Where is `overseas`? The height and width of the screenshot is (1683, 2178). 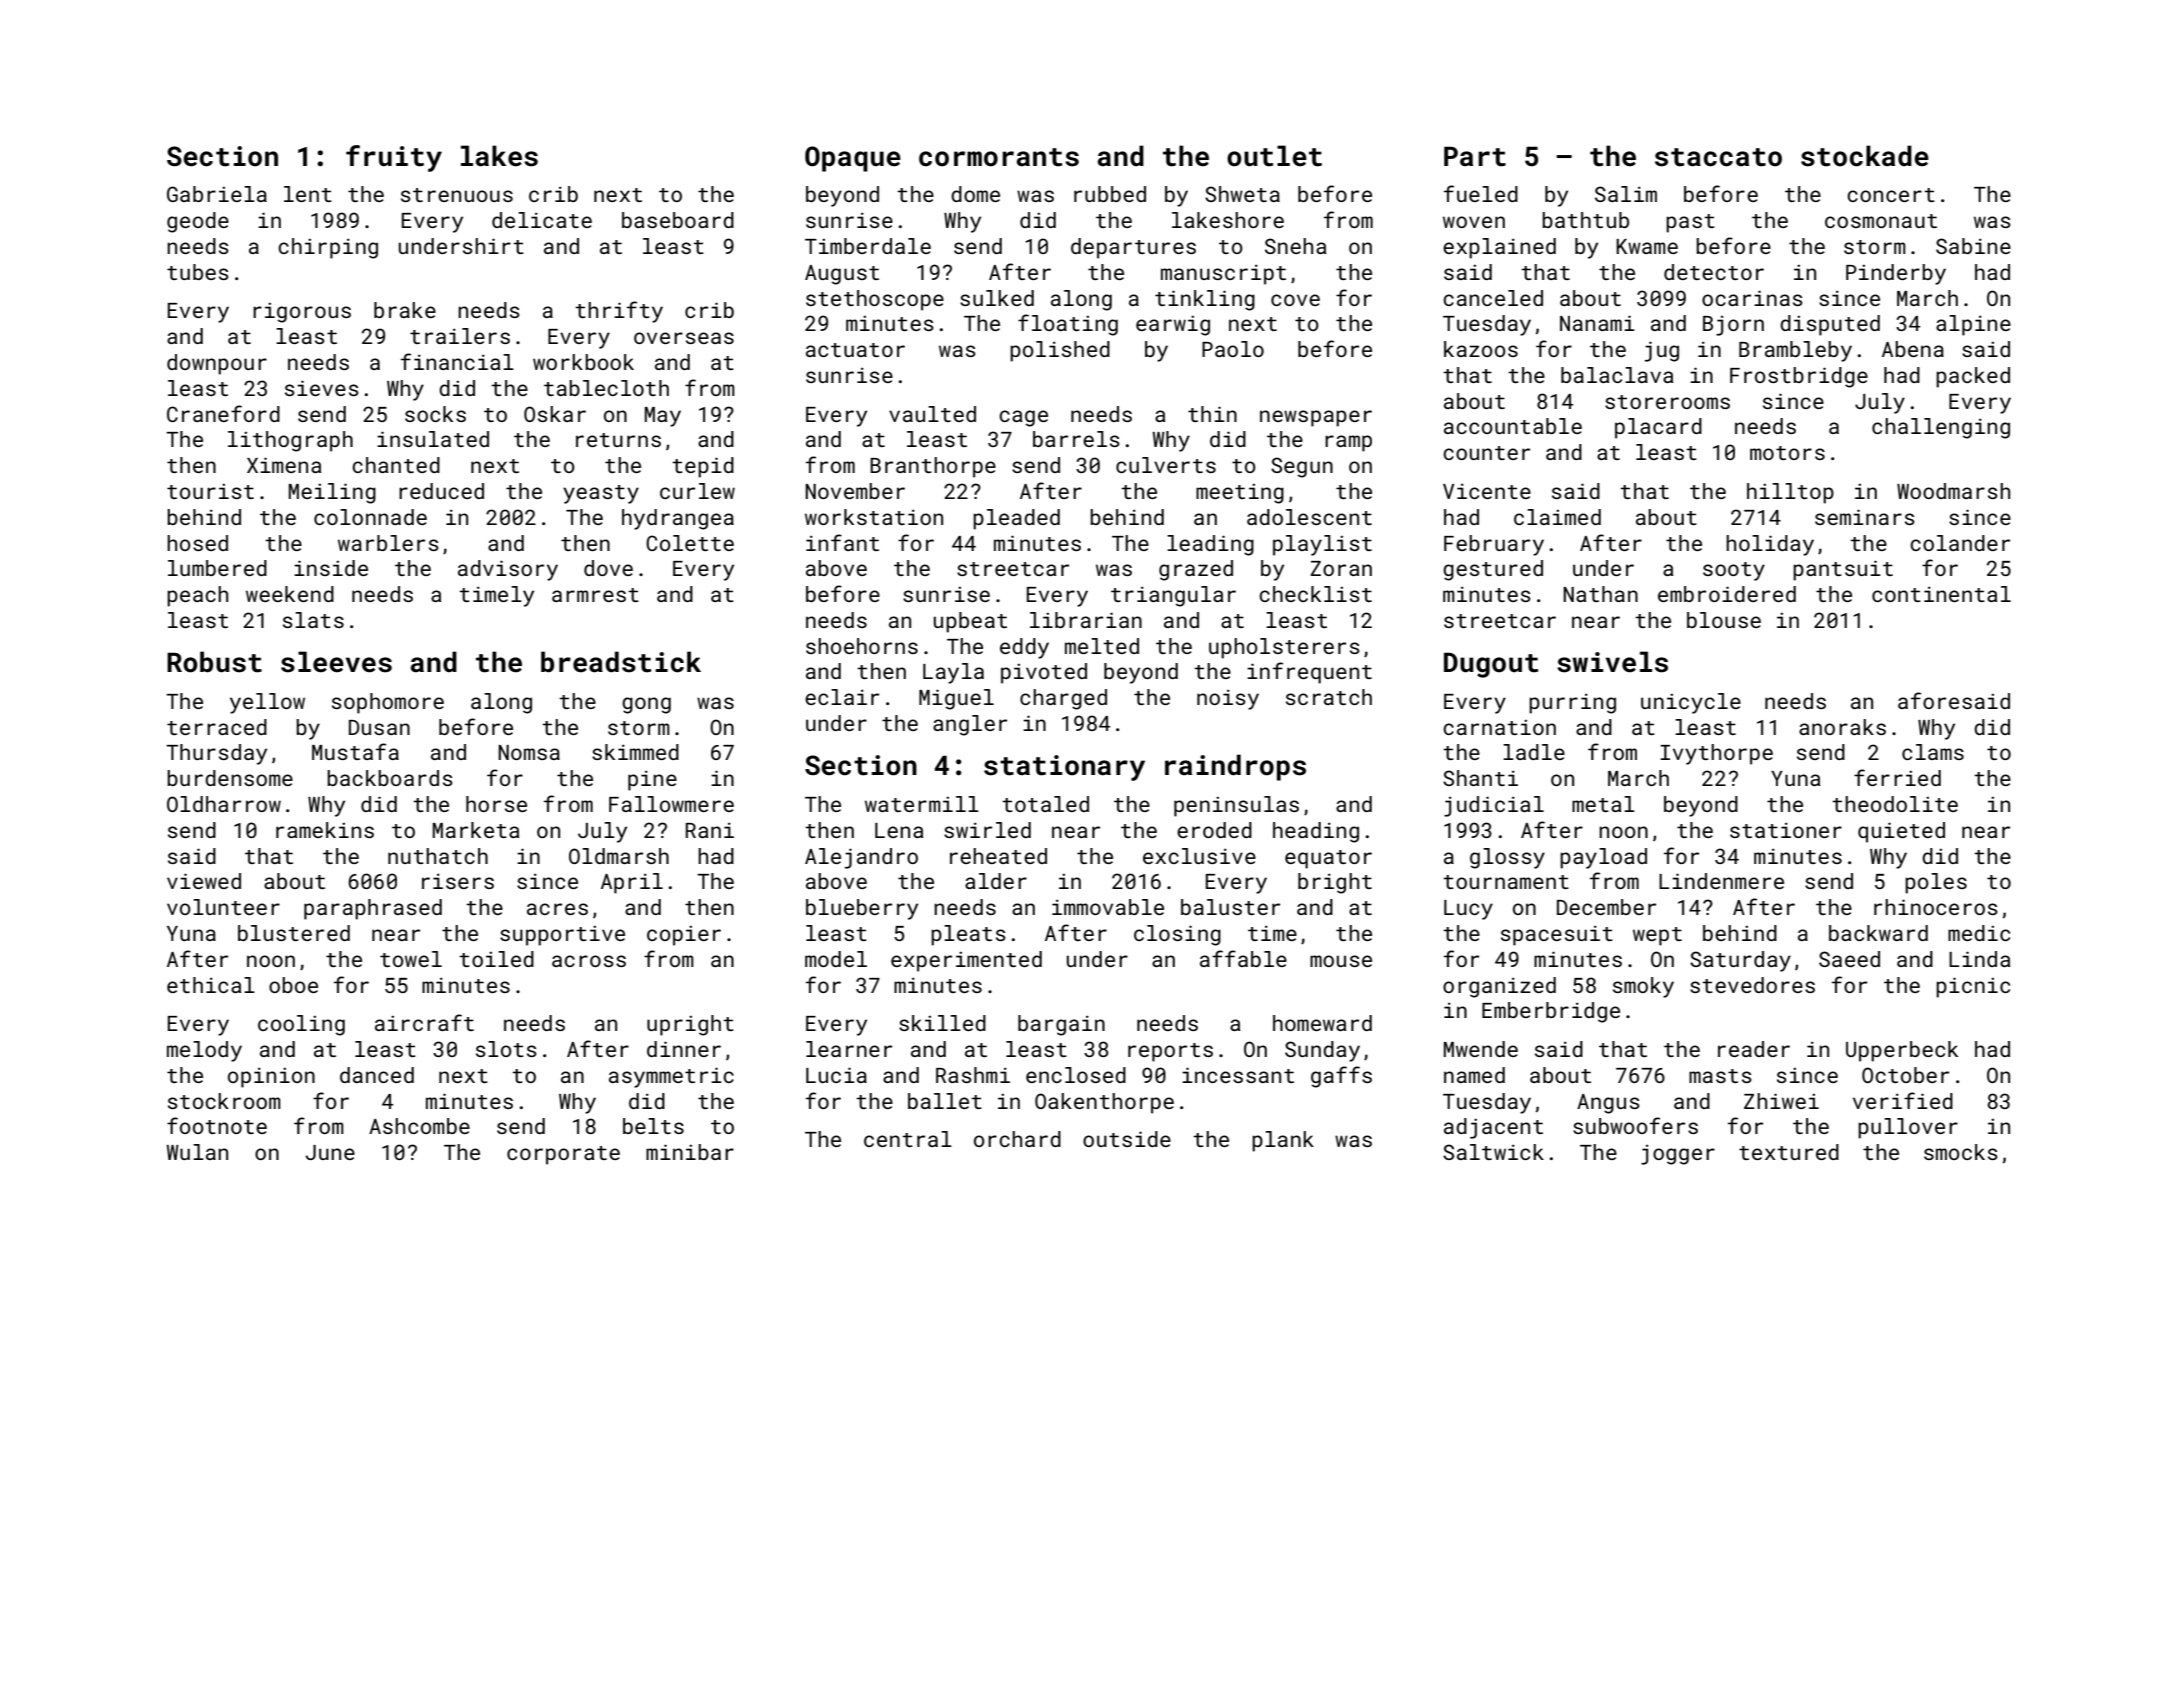 overseas is located at coordinates (684, 338).
